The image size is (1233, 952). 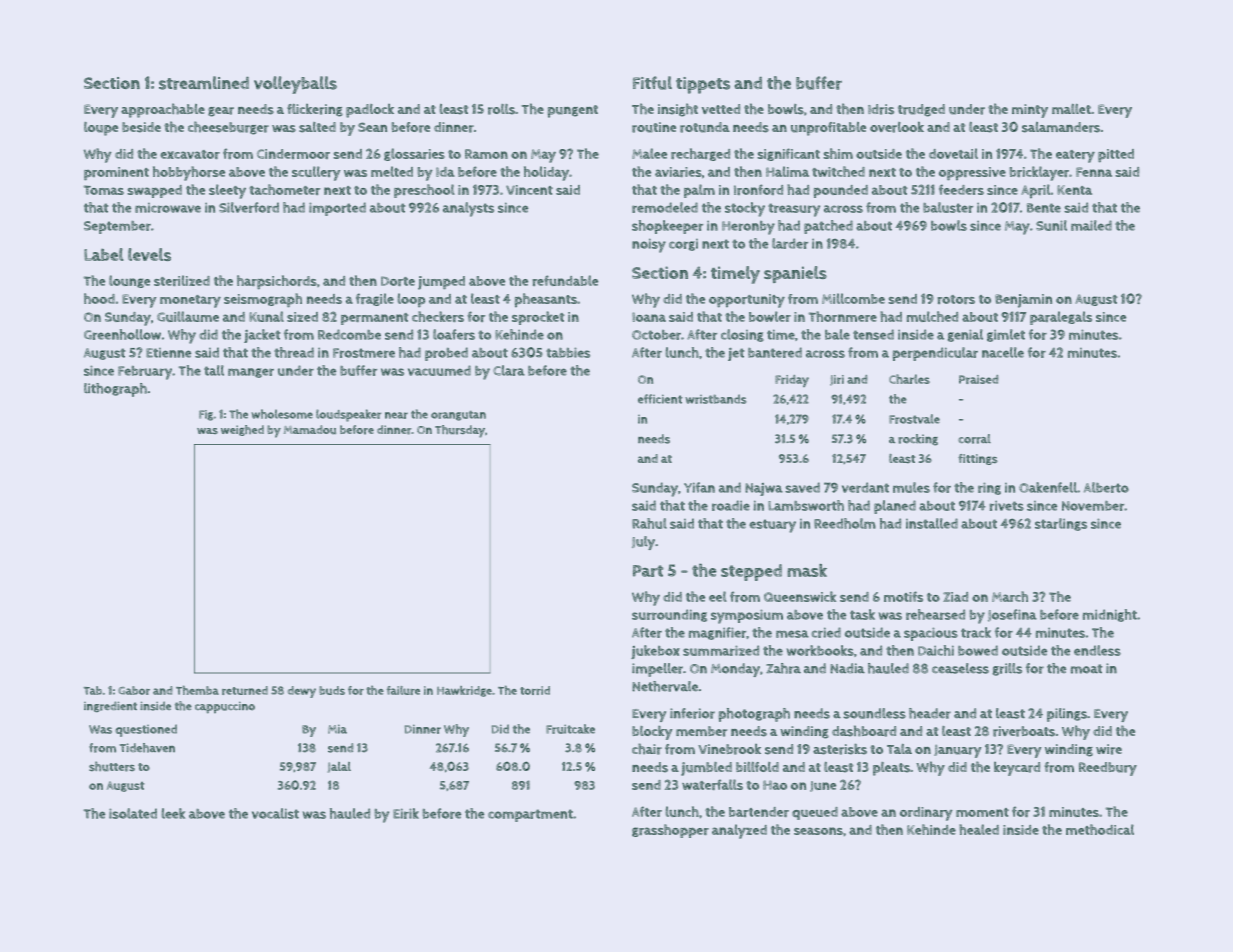 I want to click on twitched, so click(x=838, y=171).
